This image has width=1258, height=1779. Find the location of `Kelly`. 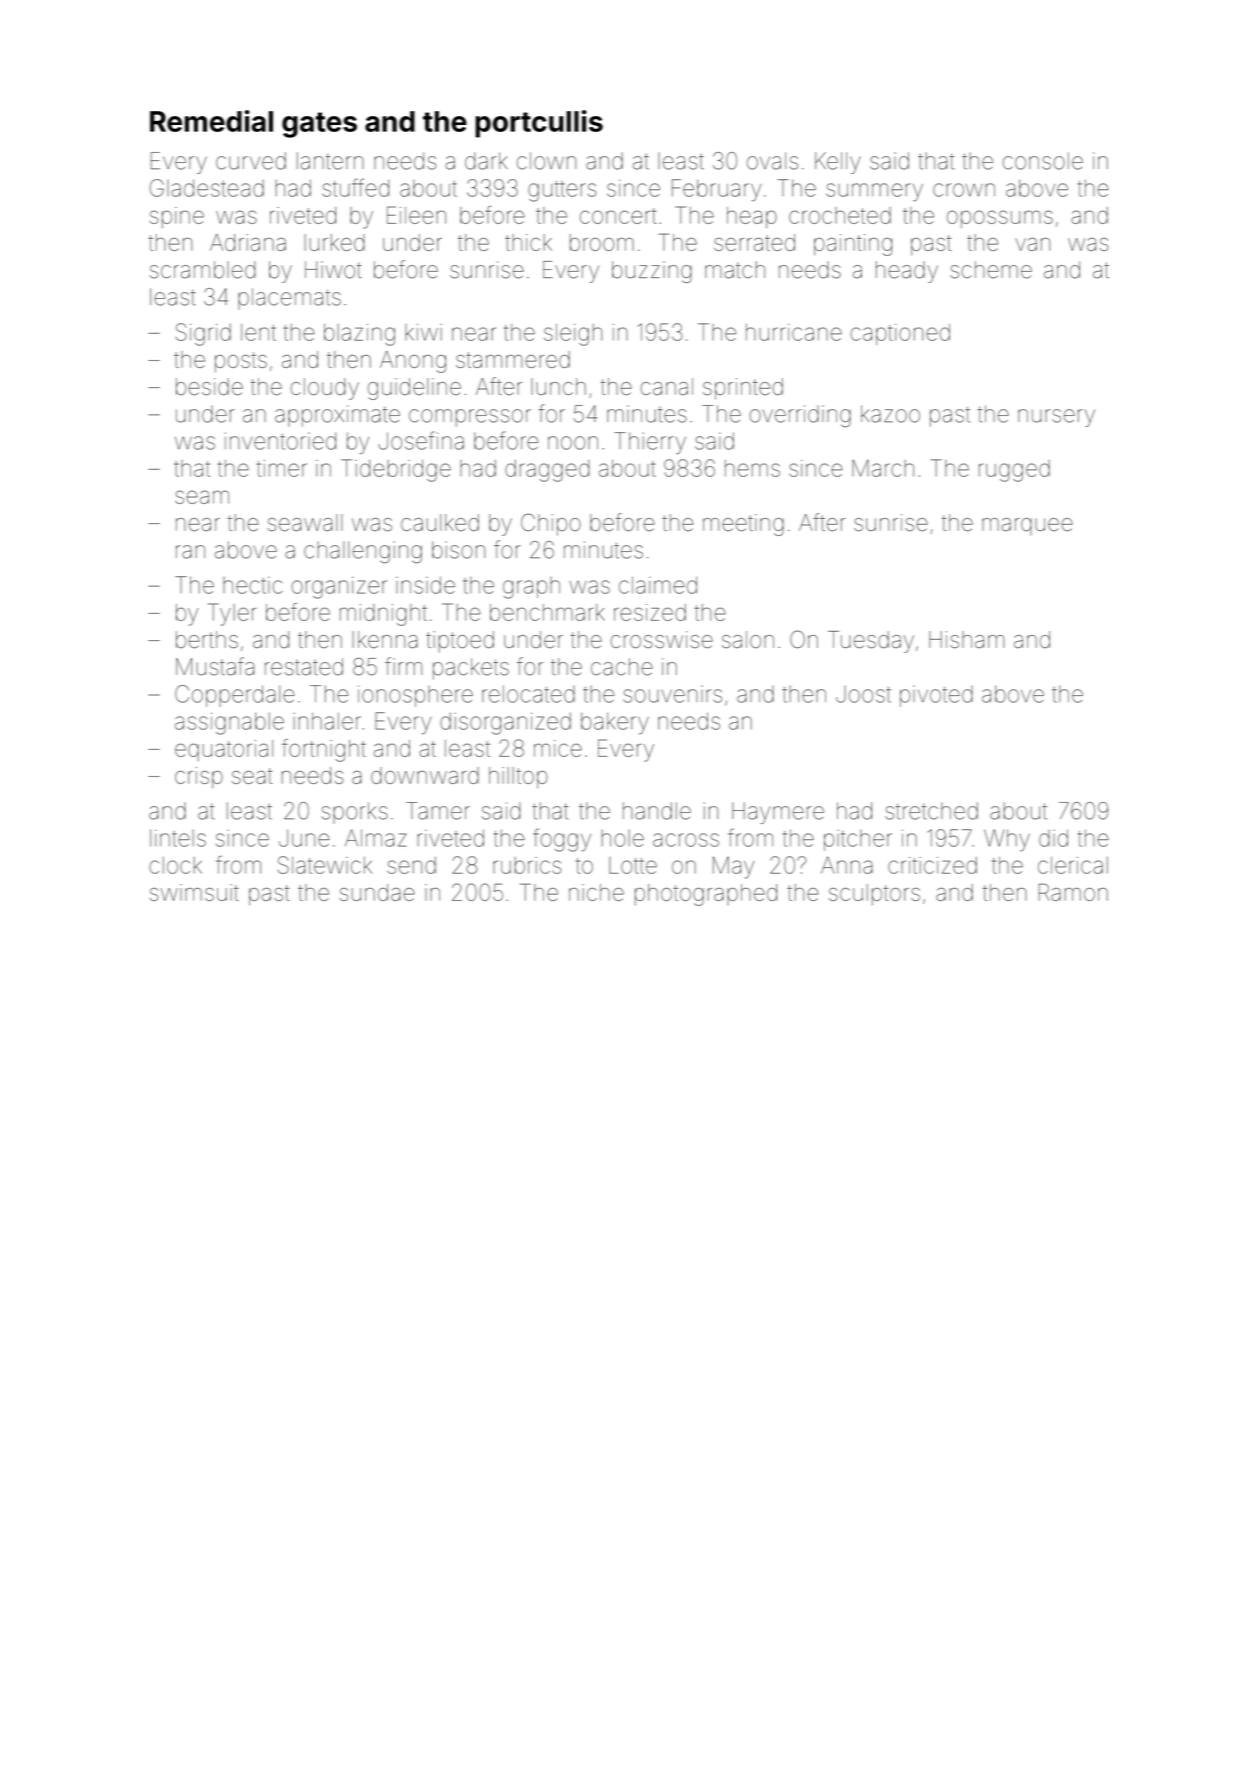

Kelly is located at coordinates (838, 163).
